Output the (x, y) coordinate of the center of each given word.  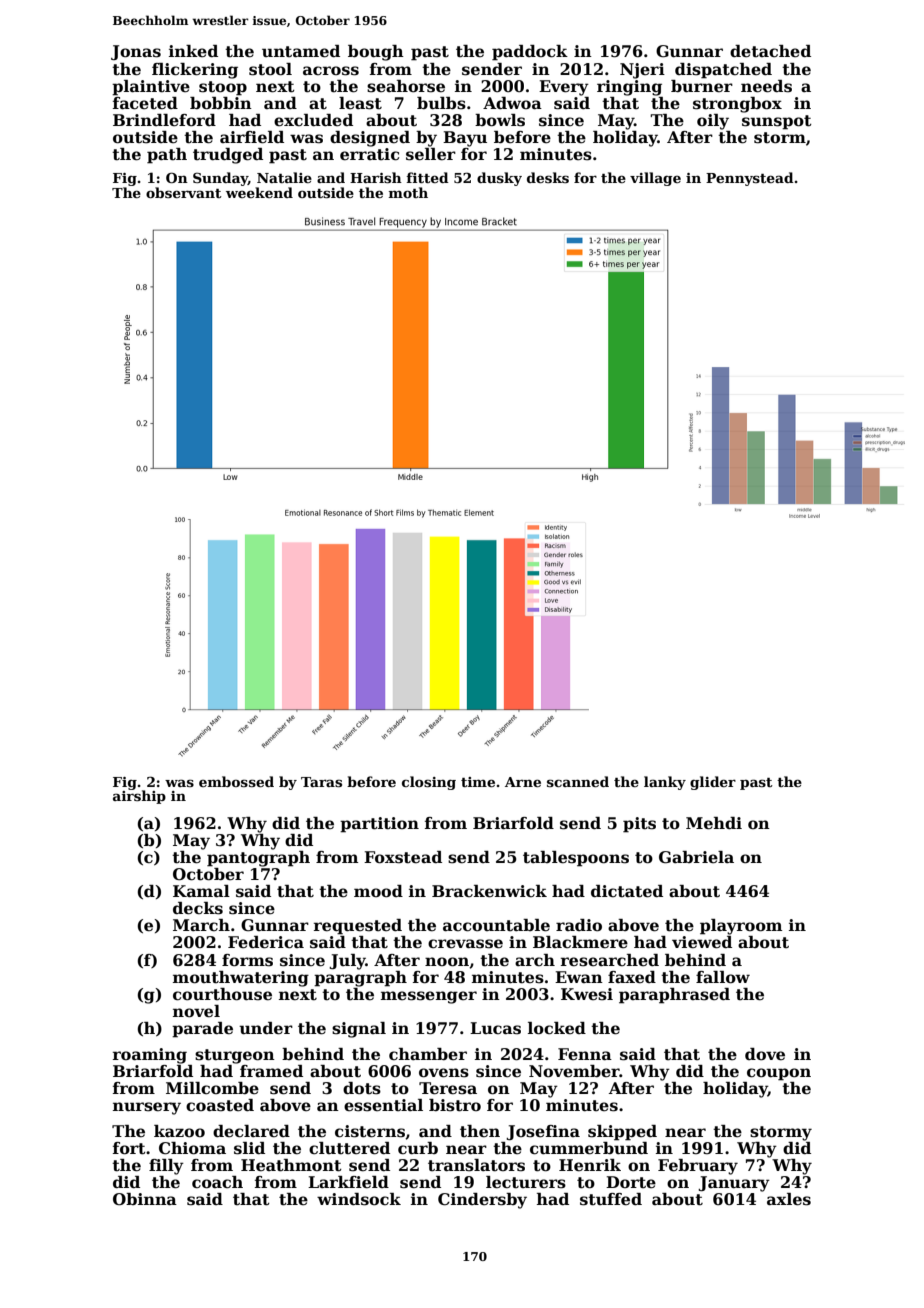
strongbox (737, 105)
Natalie (284, 177)
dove (765, 1054)
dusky (499, 179)
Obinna (145, 1199)
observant (184, 192)
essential (383, 1105)
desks (548, 177)
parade (202, 1030)
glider (713, 783)
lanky (665, 783)
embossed (236, 781)
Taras (321, 782)
